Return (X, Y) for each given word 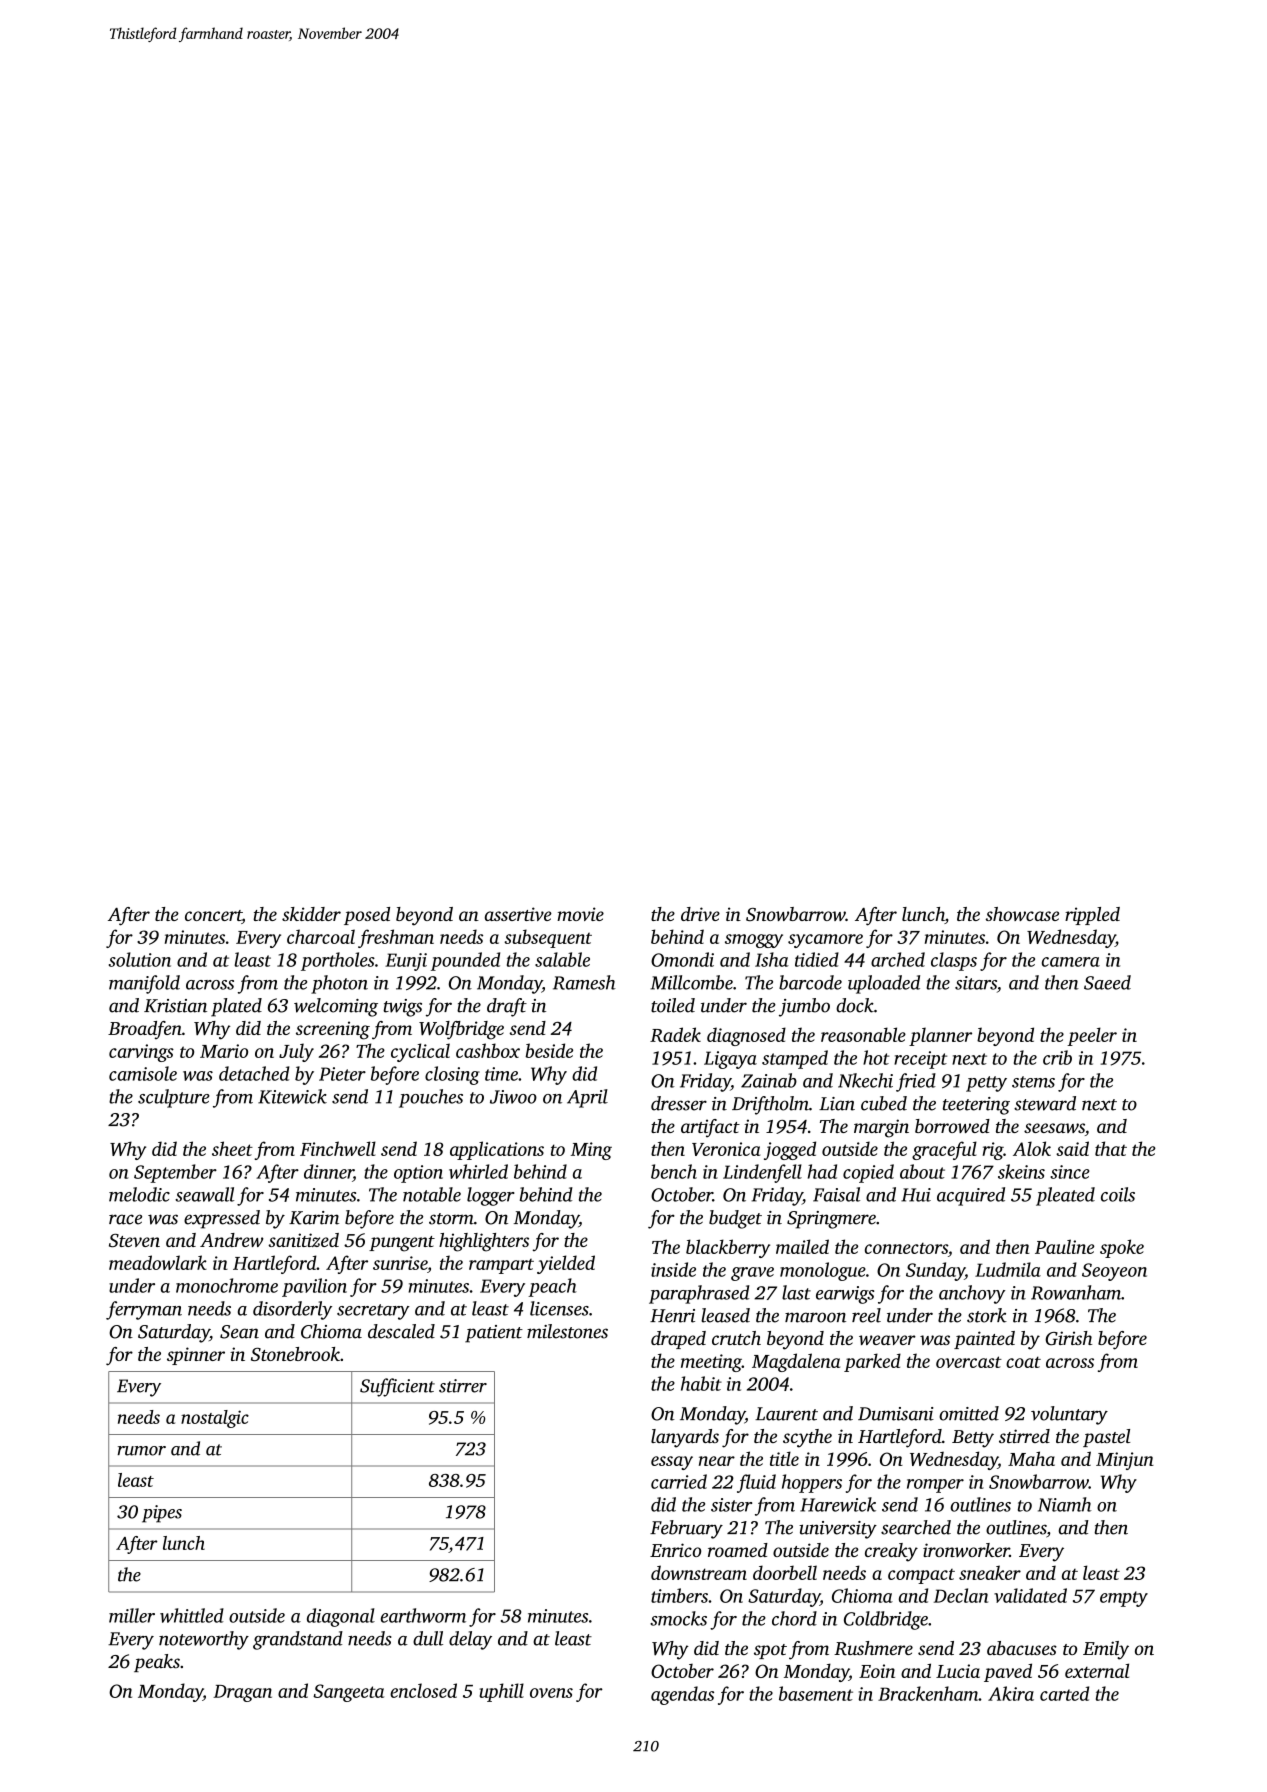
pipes (162, 1514)
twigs (402, 1008)
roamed (738, 1550)
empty (1124, 1599)
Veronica (726, 1149)
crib (1057, 1057)
